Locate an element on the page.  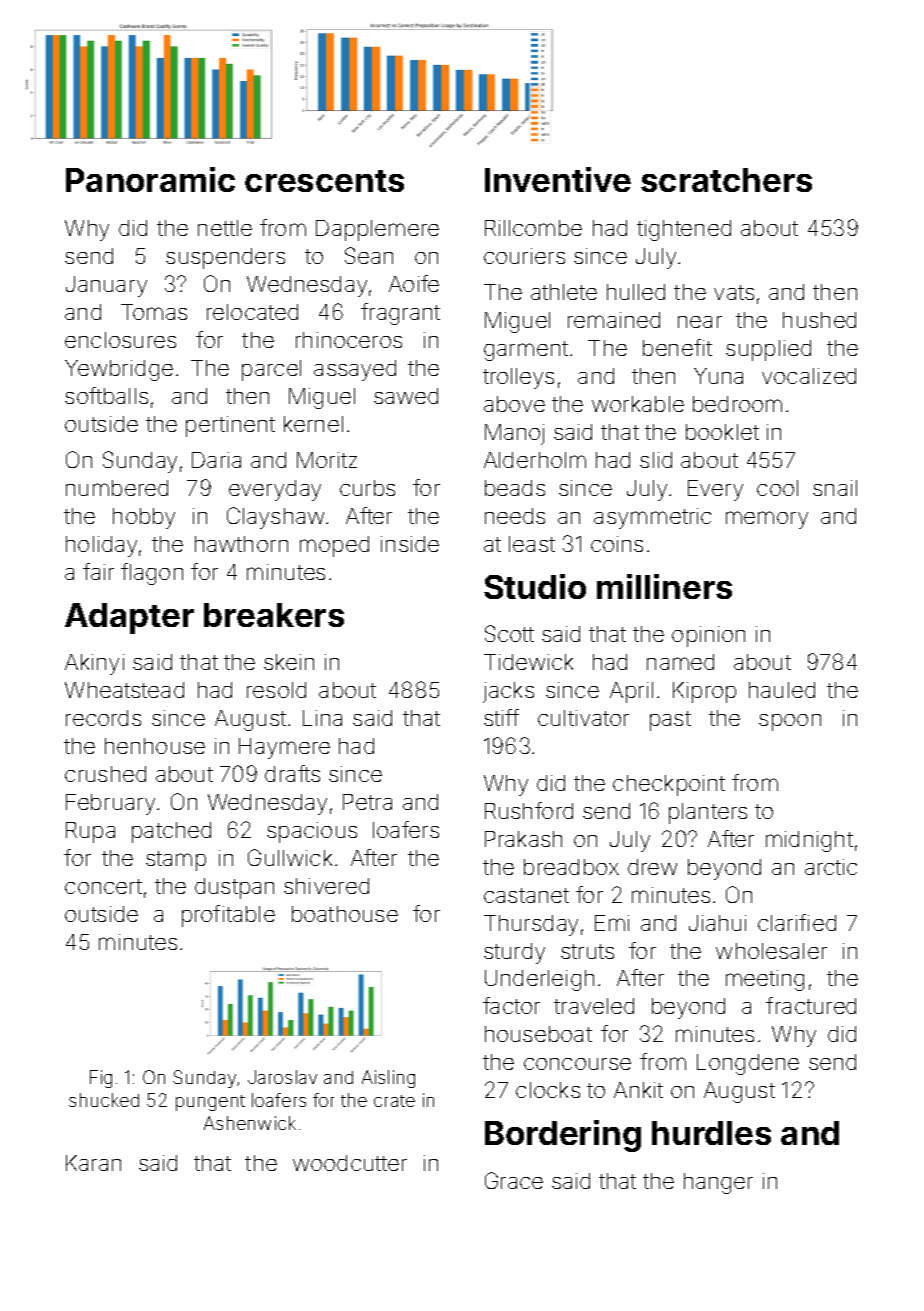
Ashenwick is located at coordinates (250, 1123).
